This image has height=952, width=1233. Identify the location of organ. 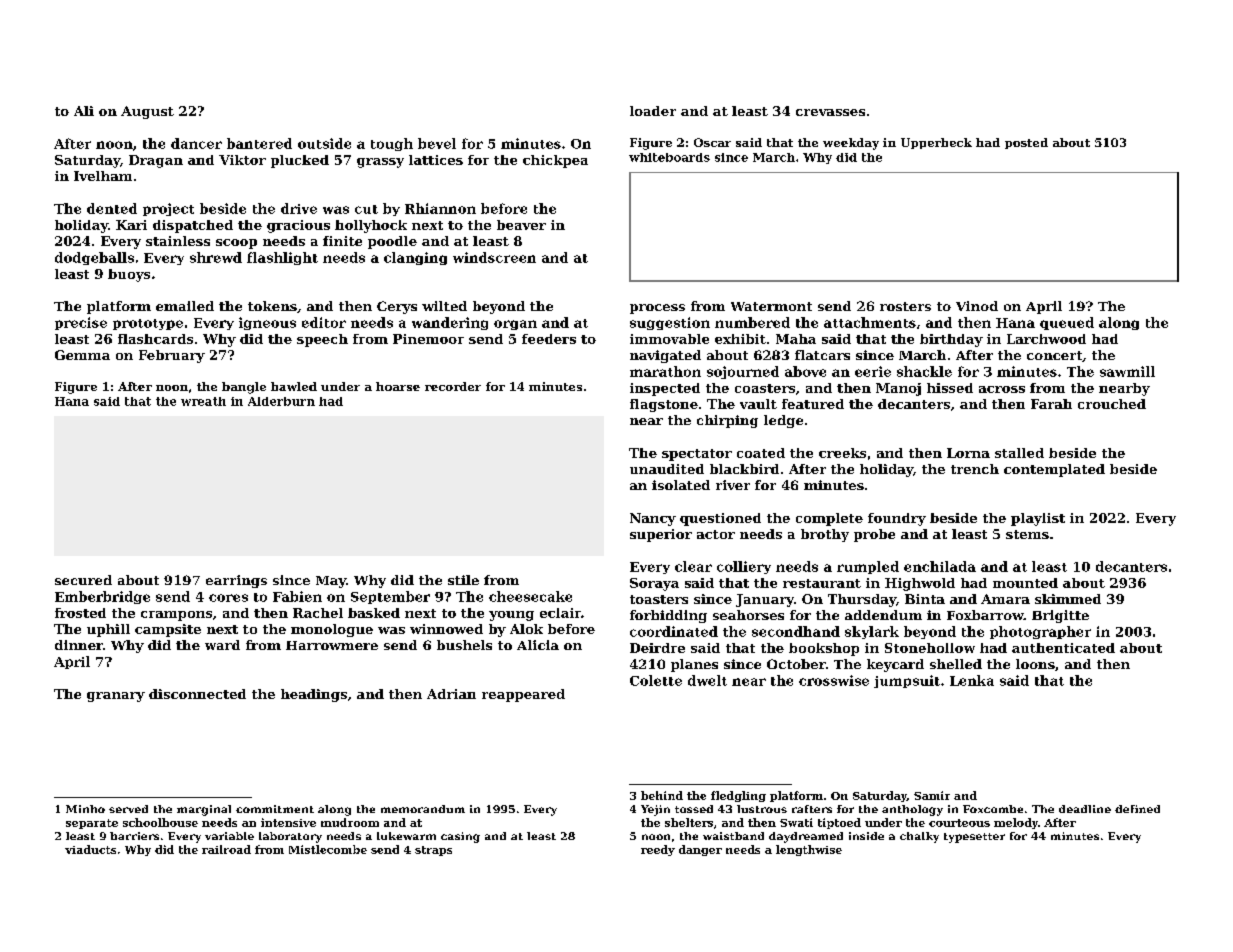
(515, 325).
